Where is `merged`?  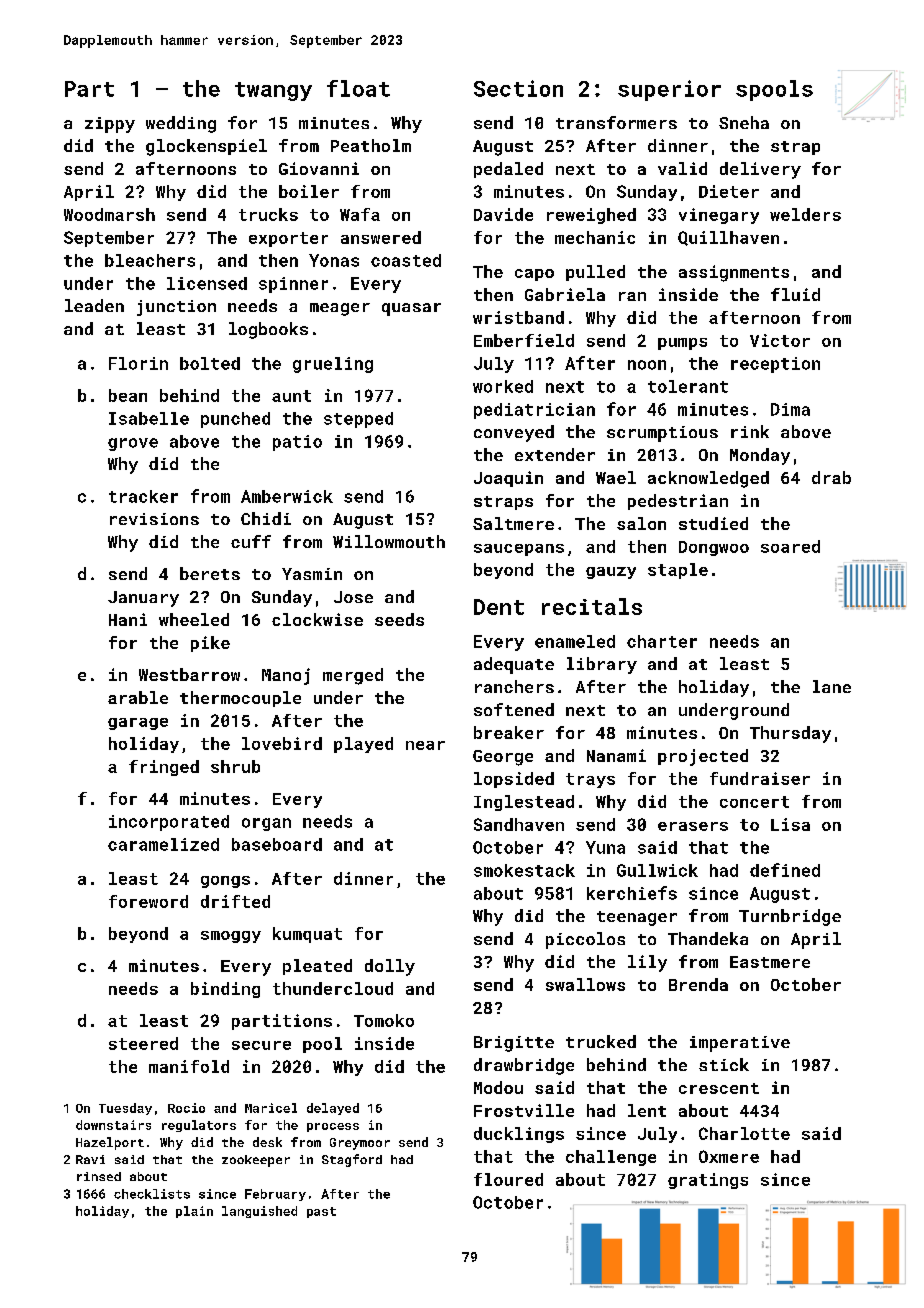 merged is located at coordinates (353, 676).
